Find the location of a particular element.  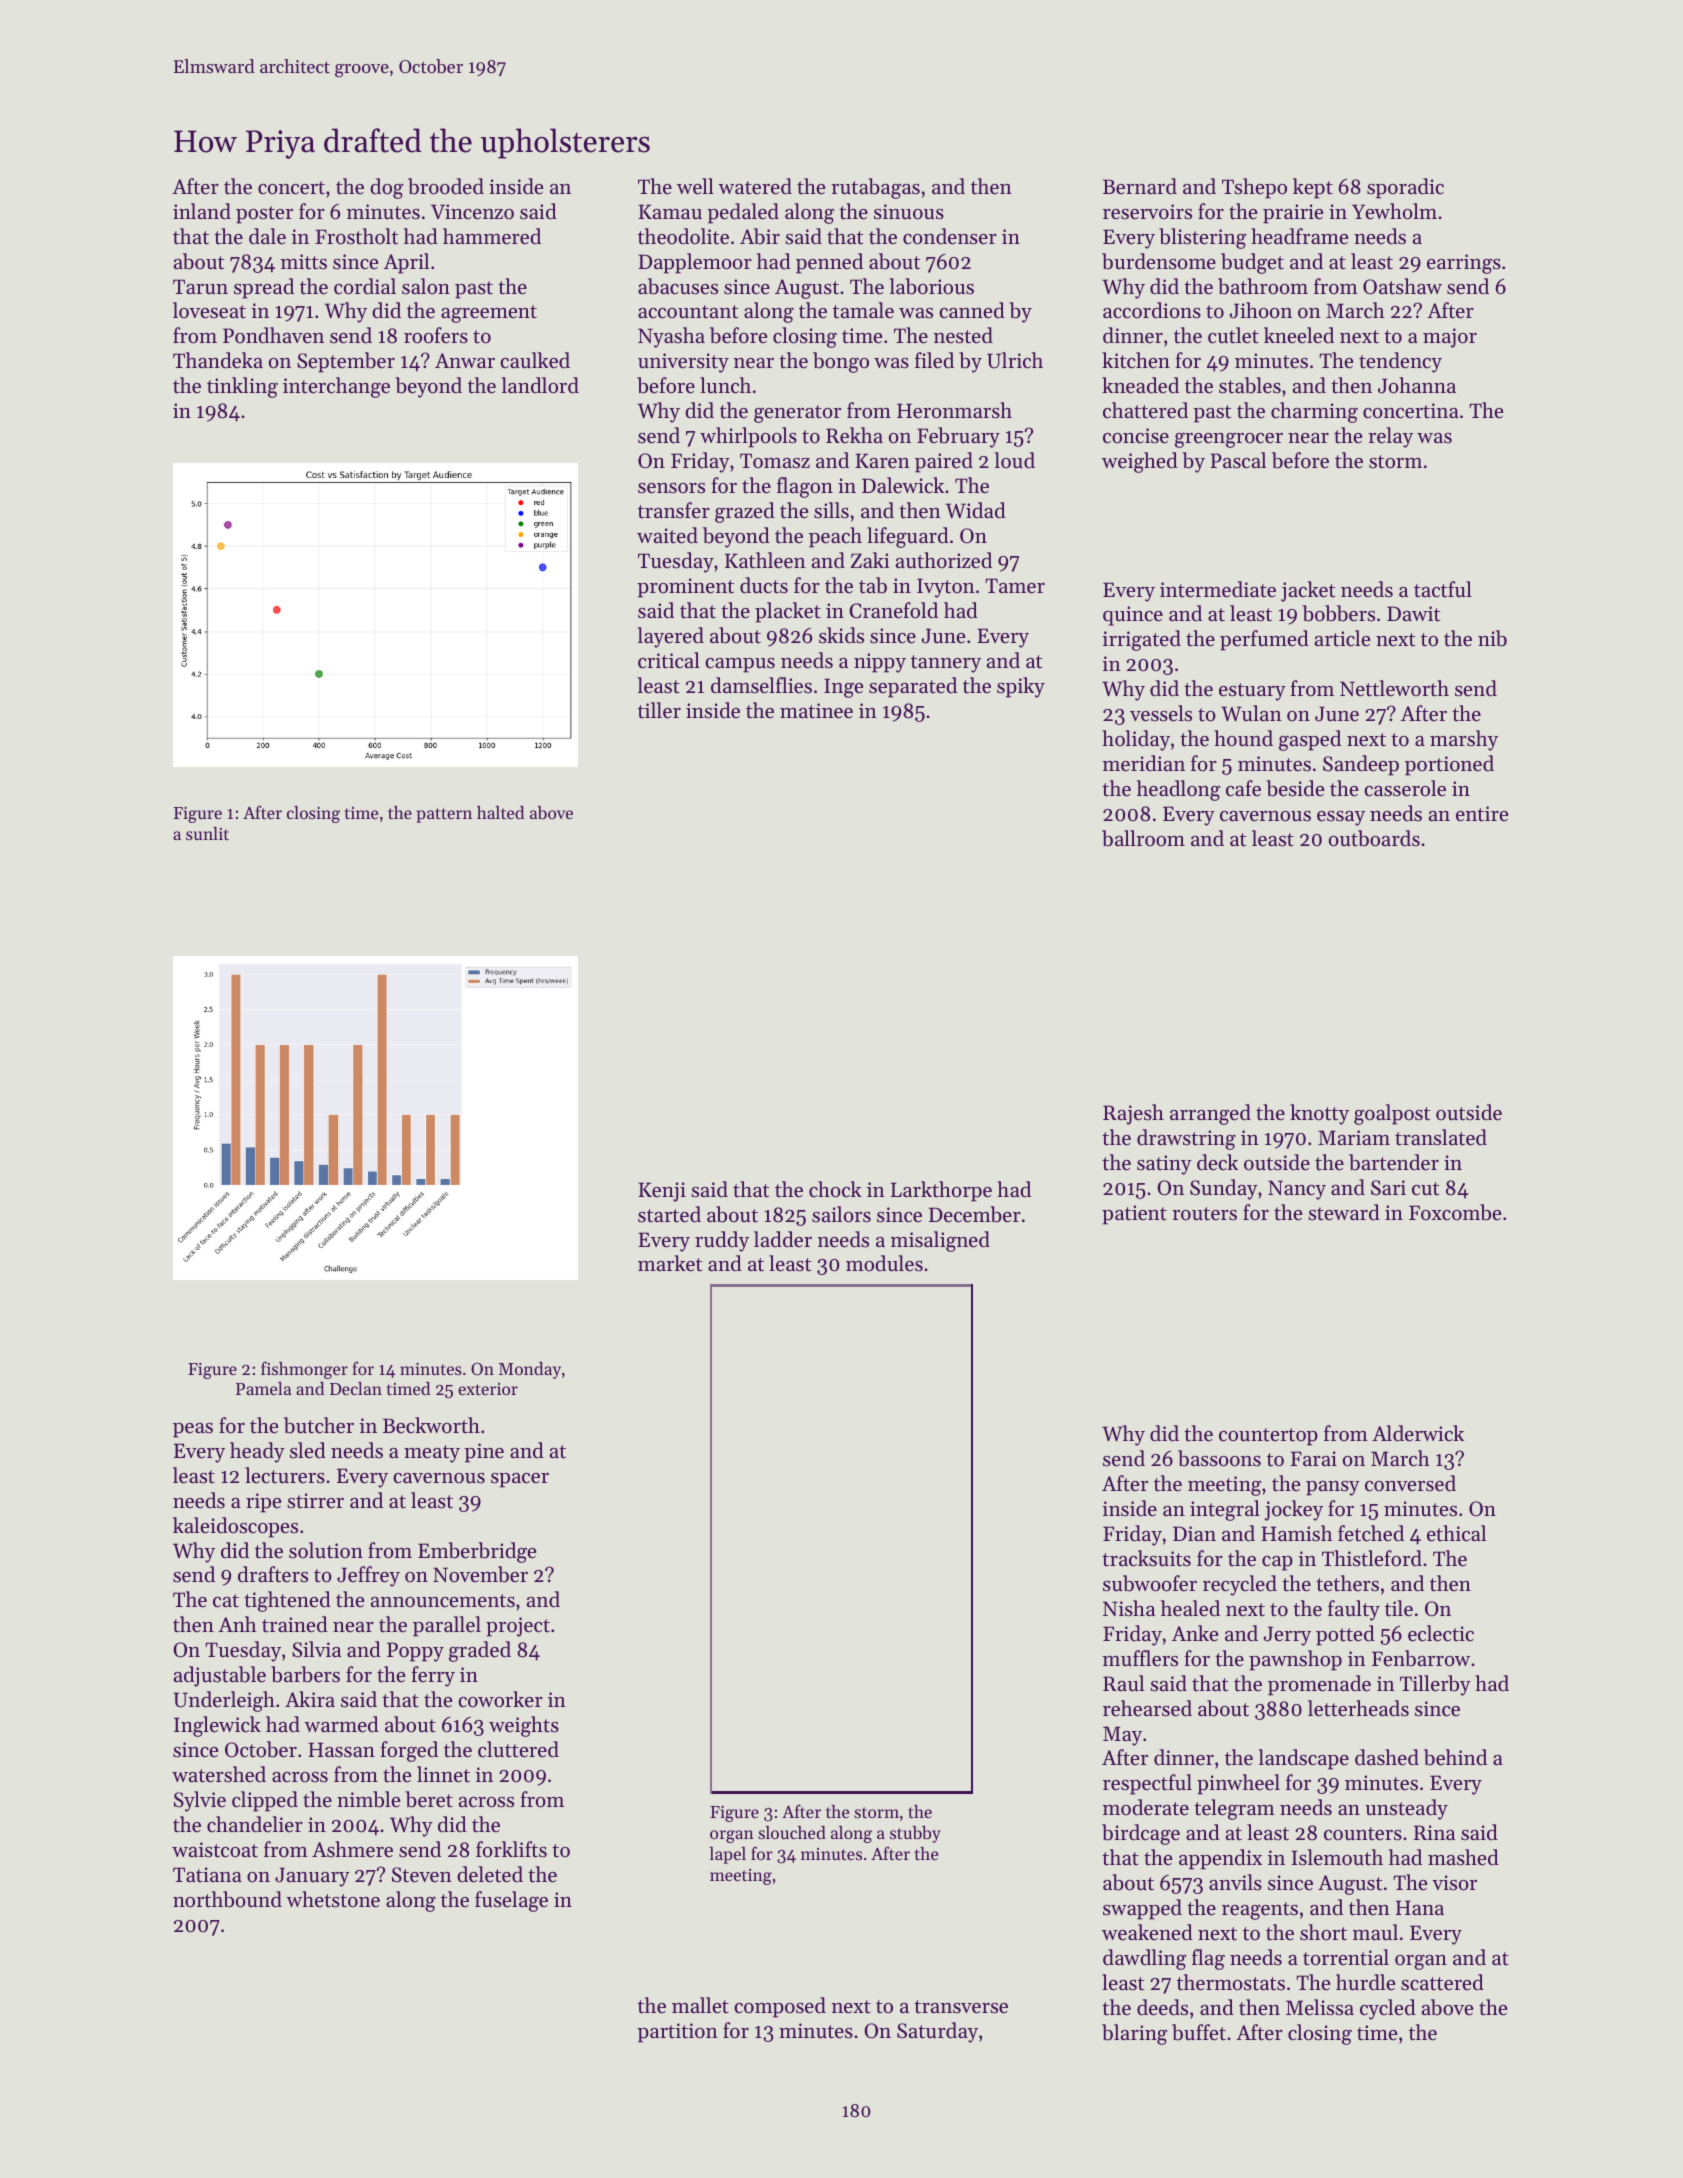

Kenji is located at coordinates (662, 1192).
